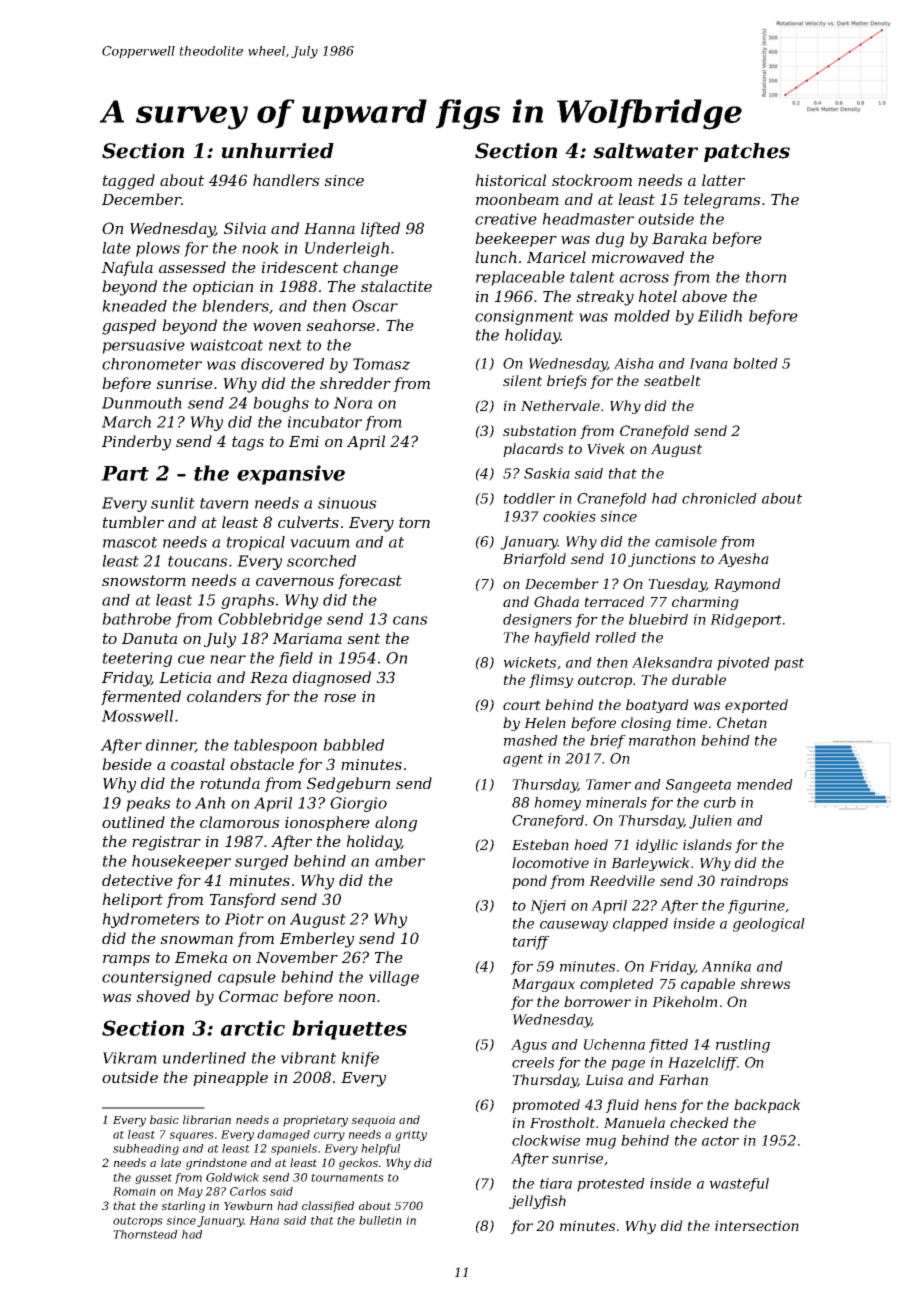 This screenshot has width=908, height=1316. What do you see at coordinates (640, 925) in the screenshot?
I see `clapped` at bounding box center [640, 925].
